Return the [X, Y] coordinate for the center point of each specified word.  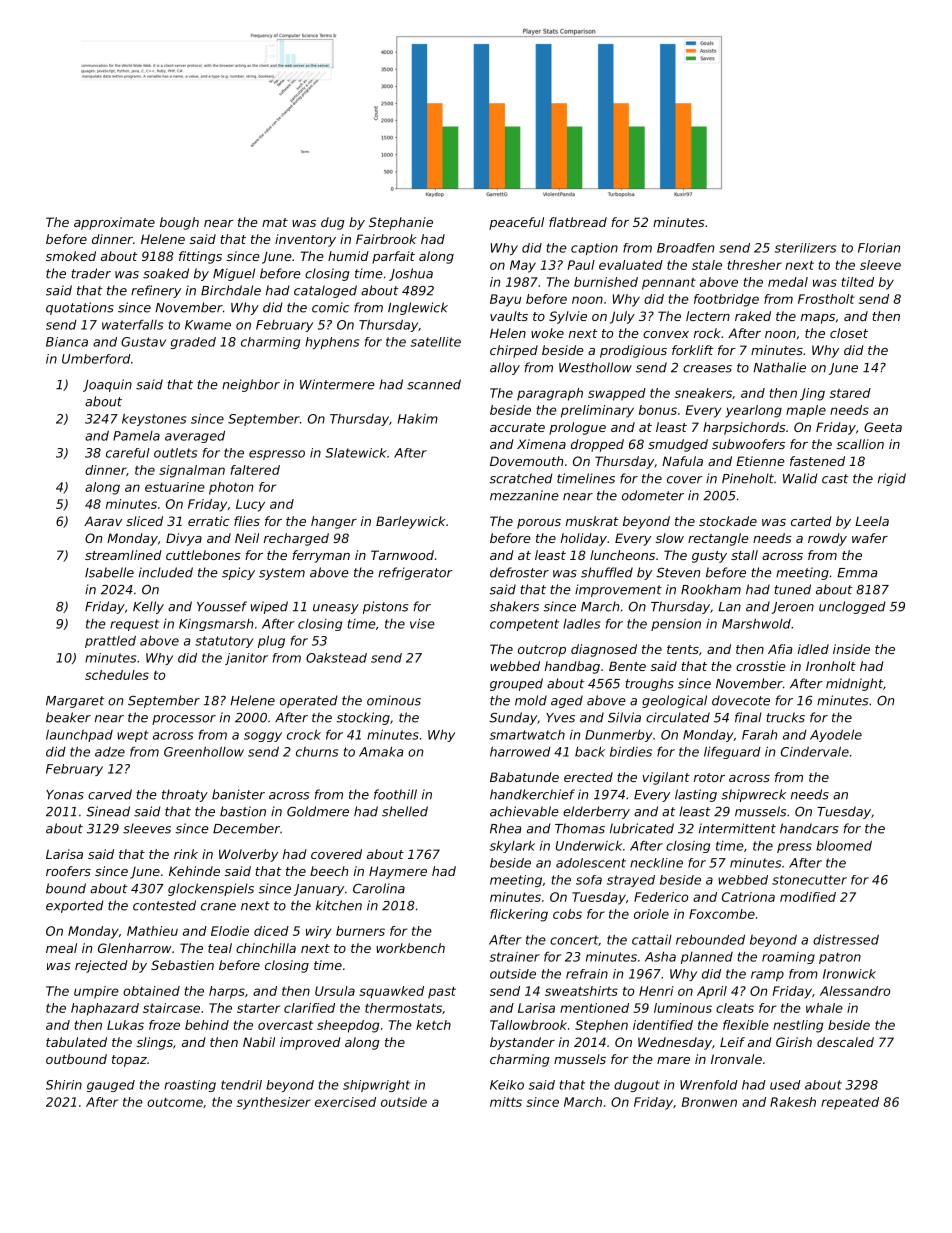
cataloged [325, 291]
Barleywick [410, 522]
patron [840, 958]
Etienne [760, 461]
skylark [512, 847]
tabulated [76, 1042]
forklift [693, 350]
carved [110, 794]
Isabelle [109, 572]
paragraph [550, 394]
